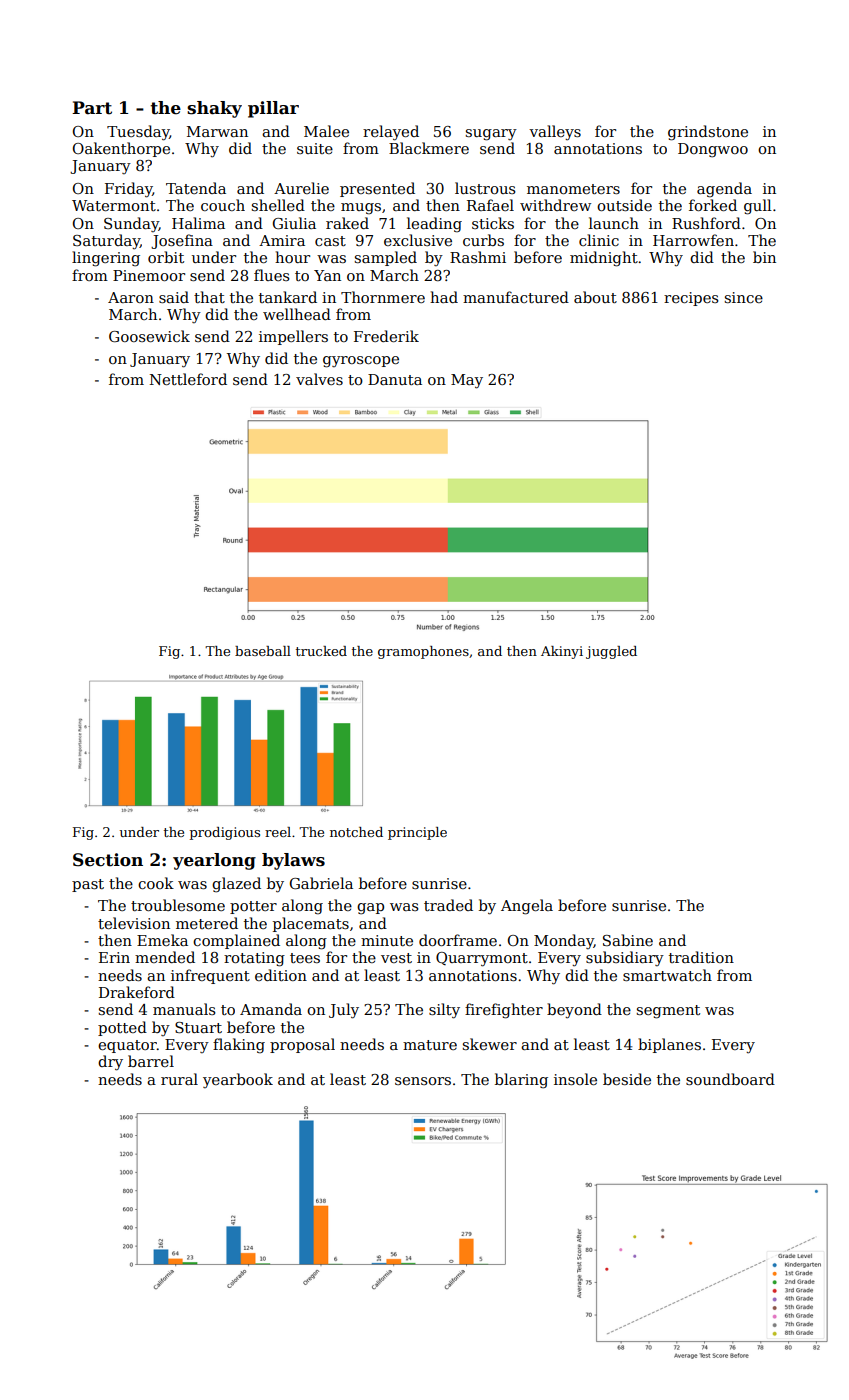 The height and width of the page is (1400, 849). What do you see at coordinates (225, 833) in the page?
I see `prodigious` at bounding box center [225, 833].
